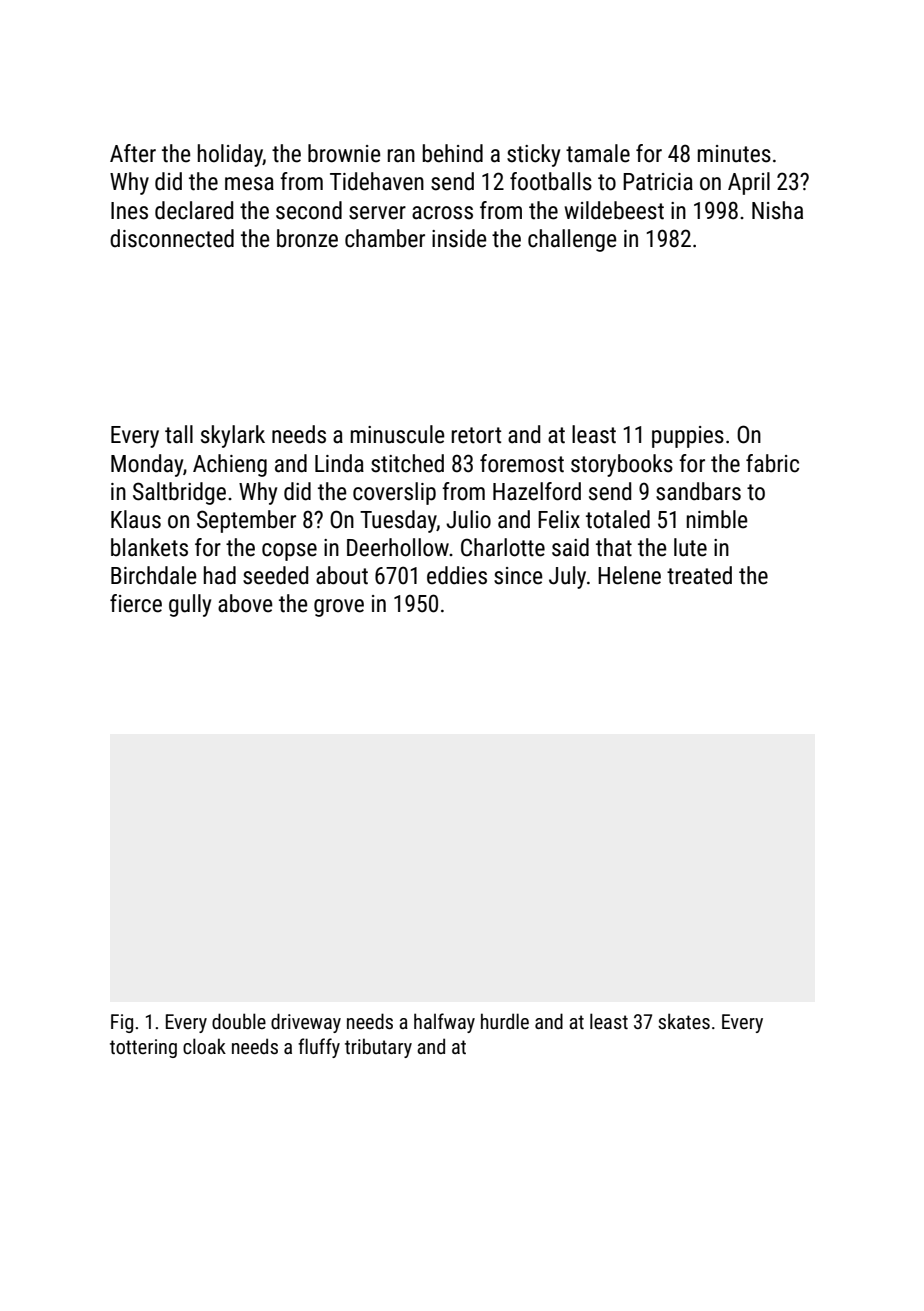 Image resolution: width=924 pixels, height=1311 pixels. I want to click on Nisha, so click(777, 210).
